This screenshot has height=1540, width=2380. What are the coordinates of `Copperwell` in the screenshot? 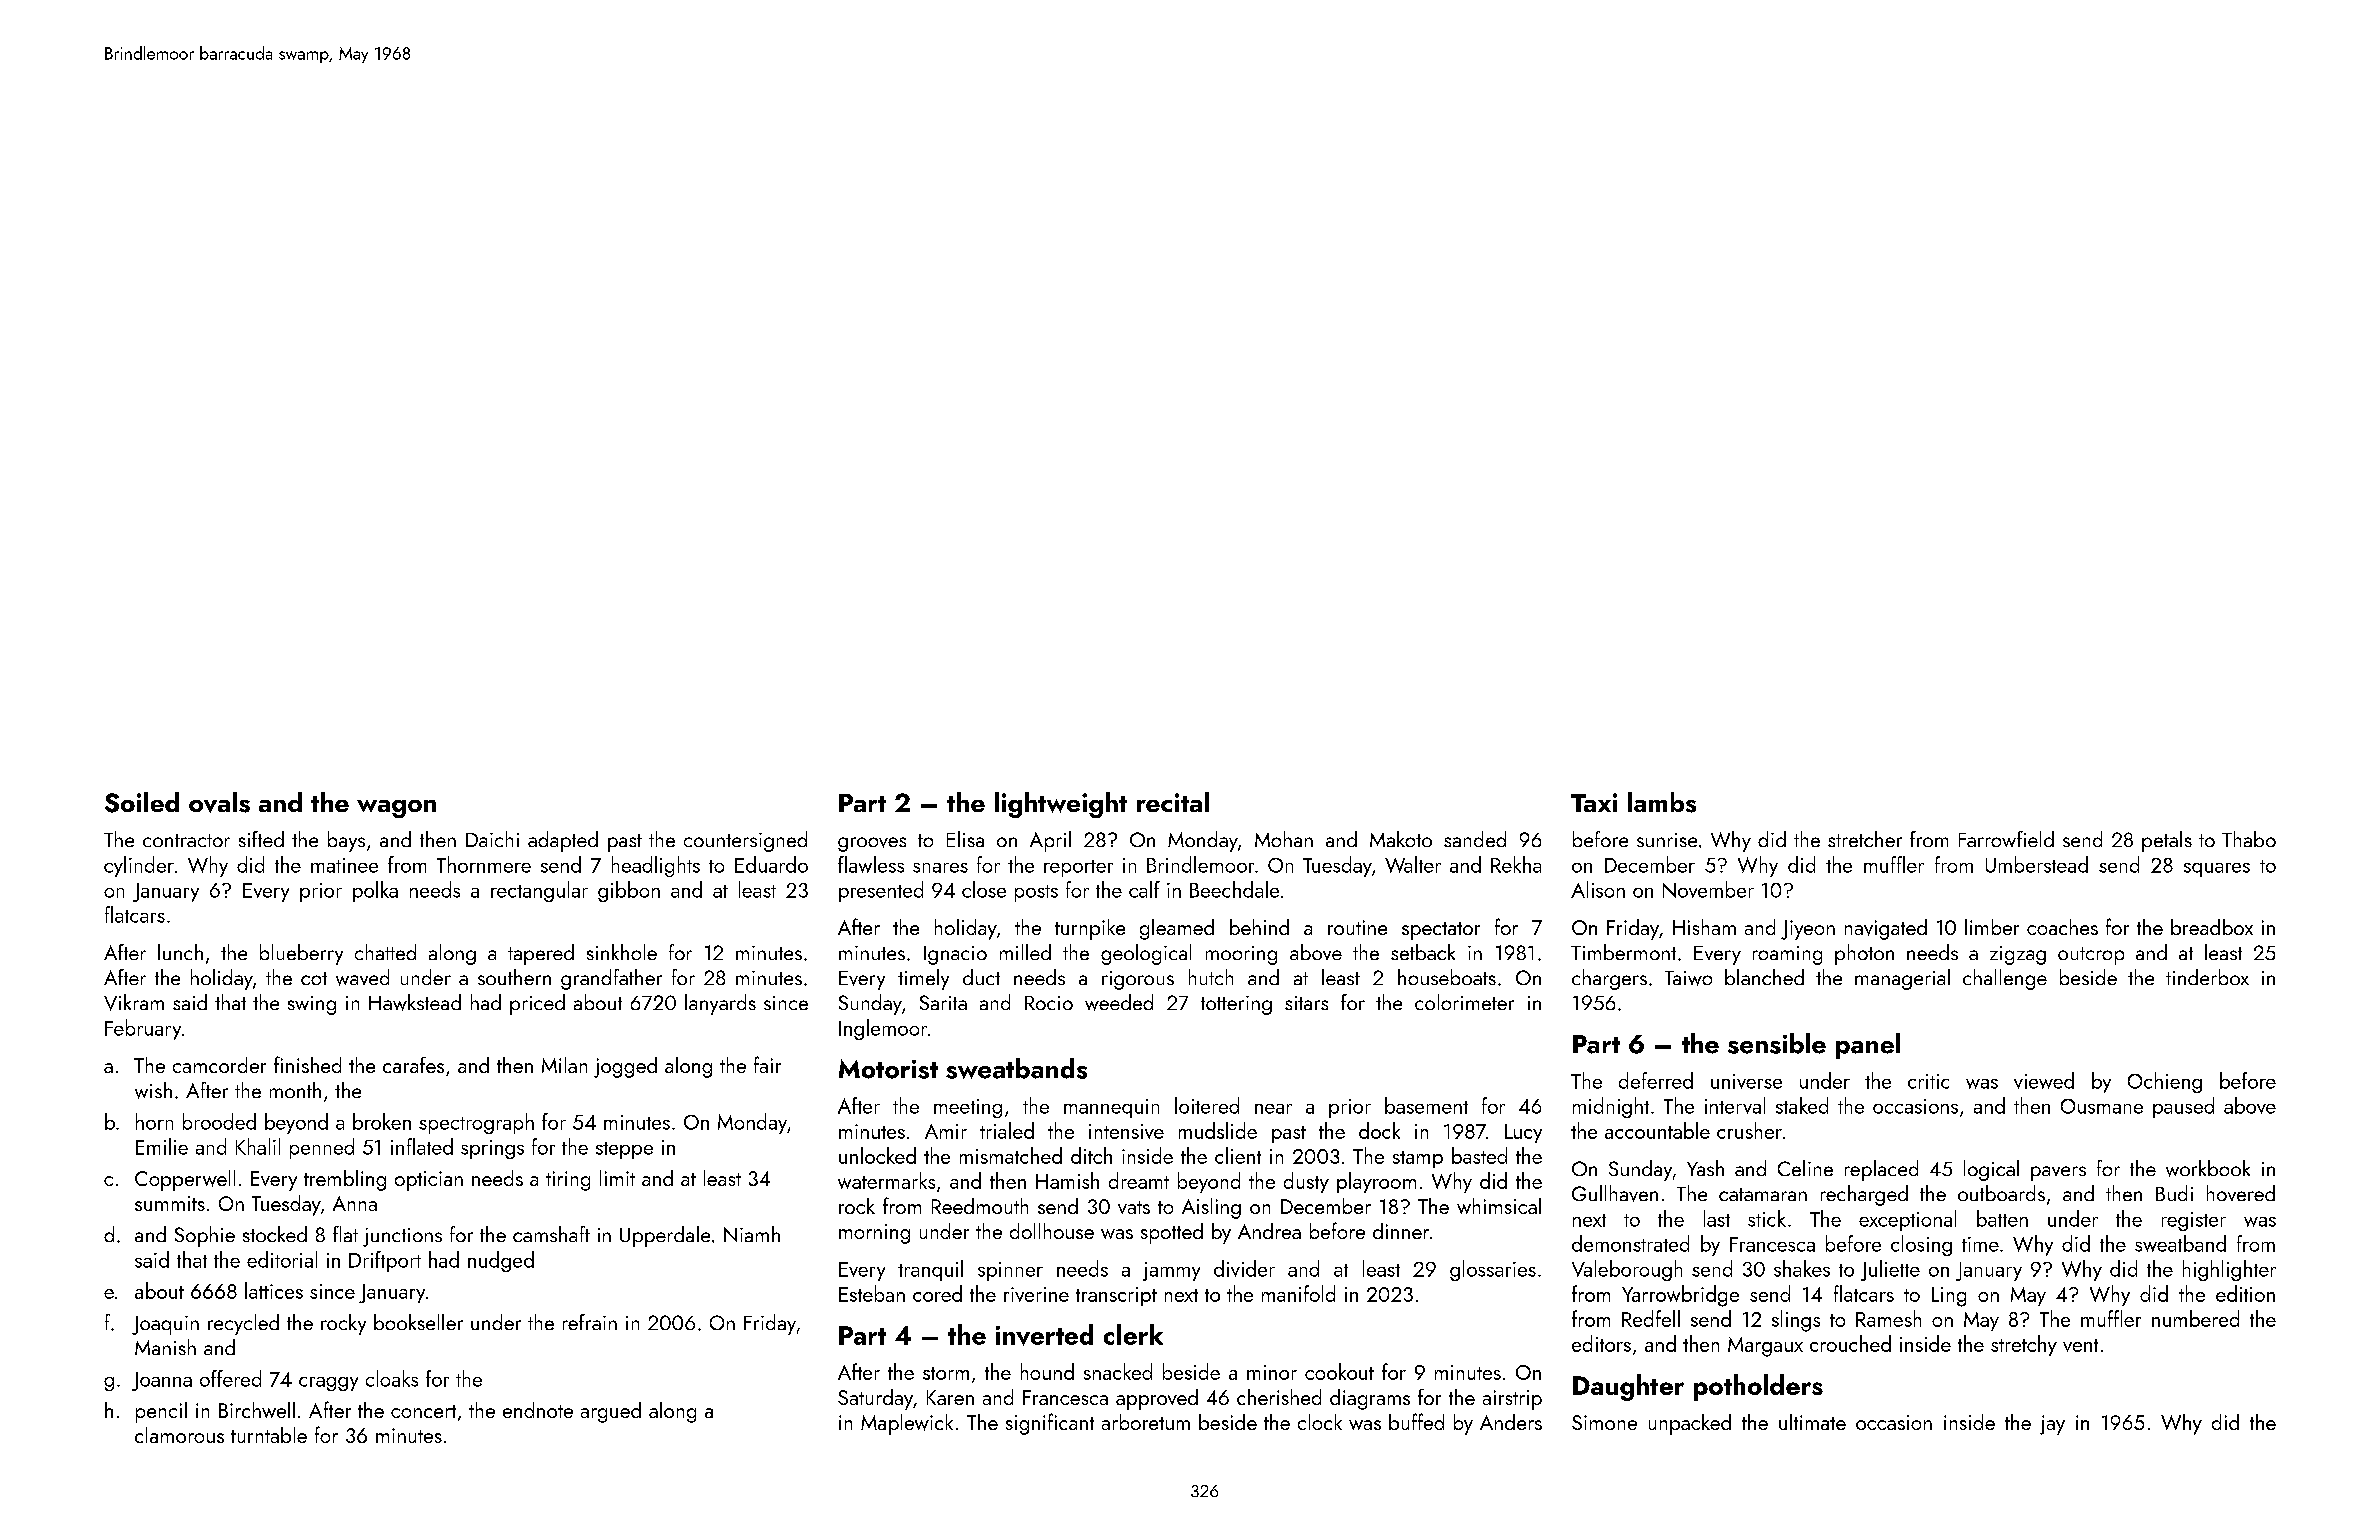 It's located at (185, 1180).
